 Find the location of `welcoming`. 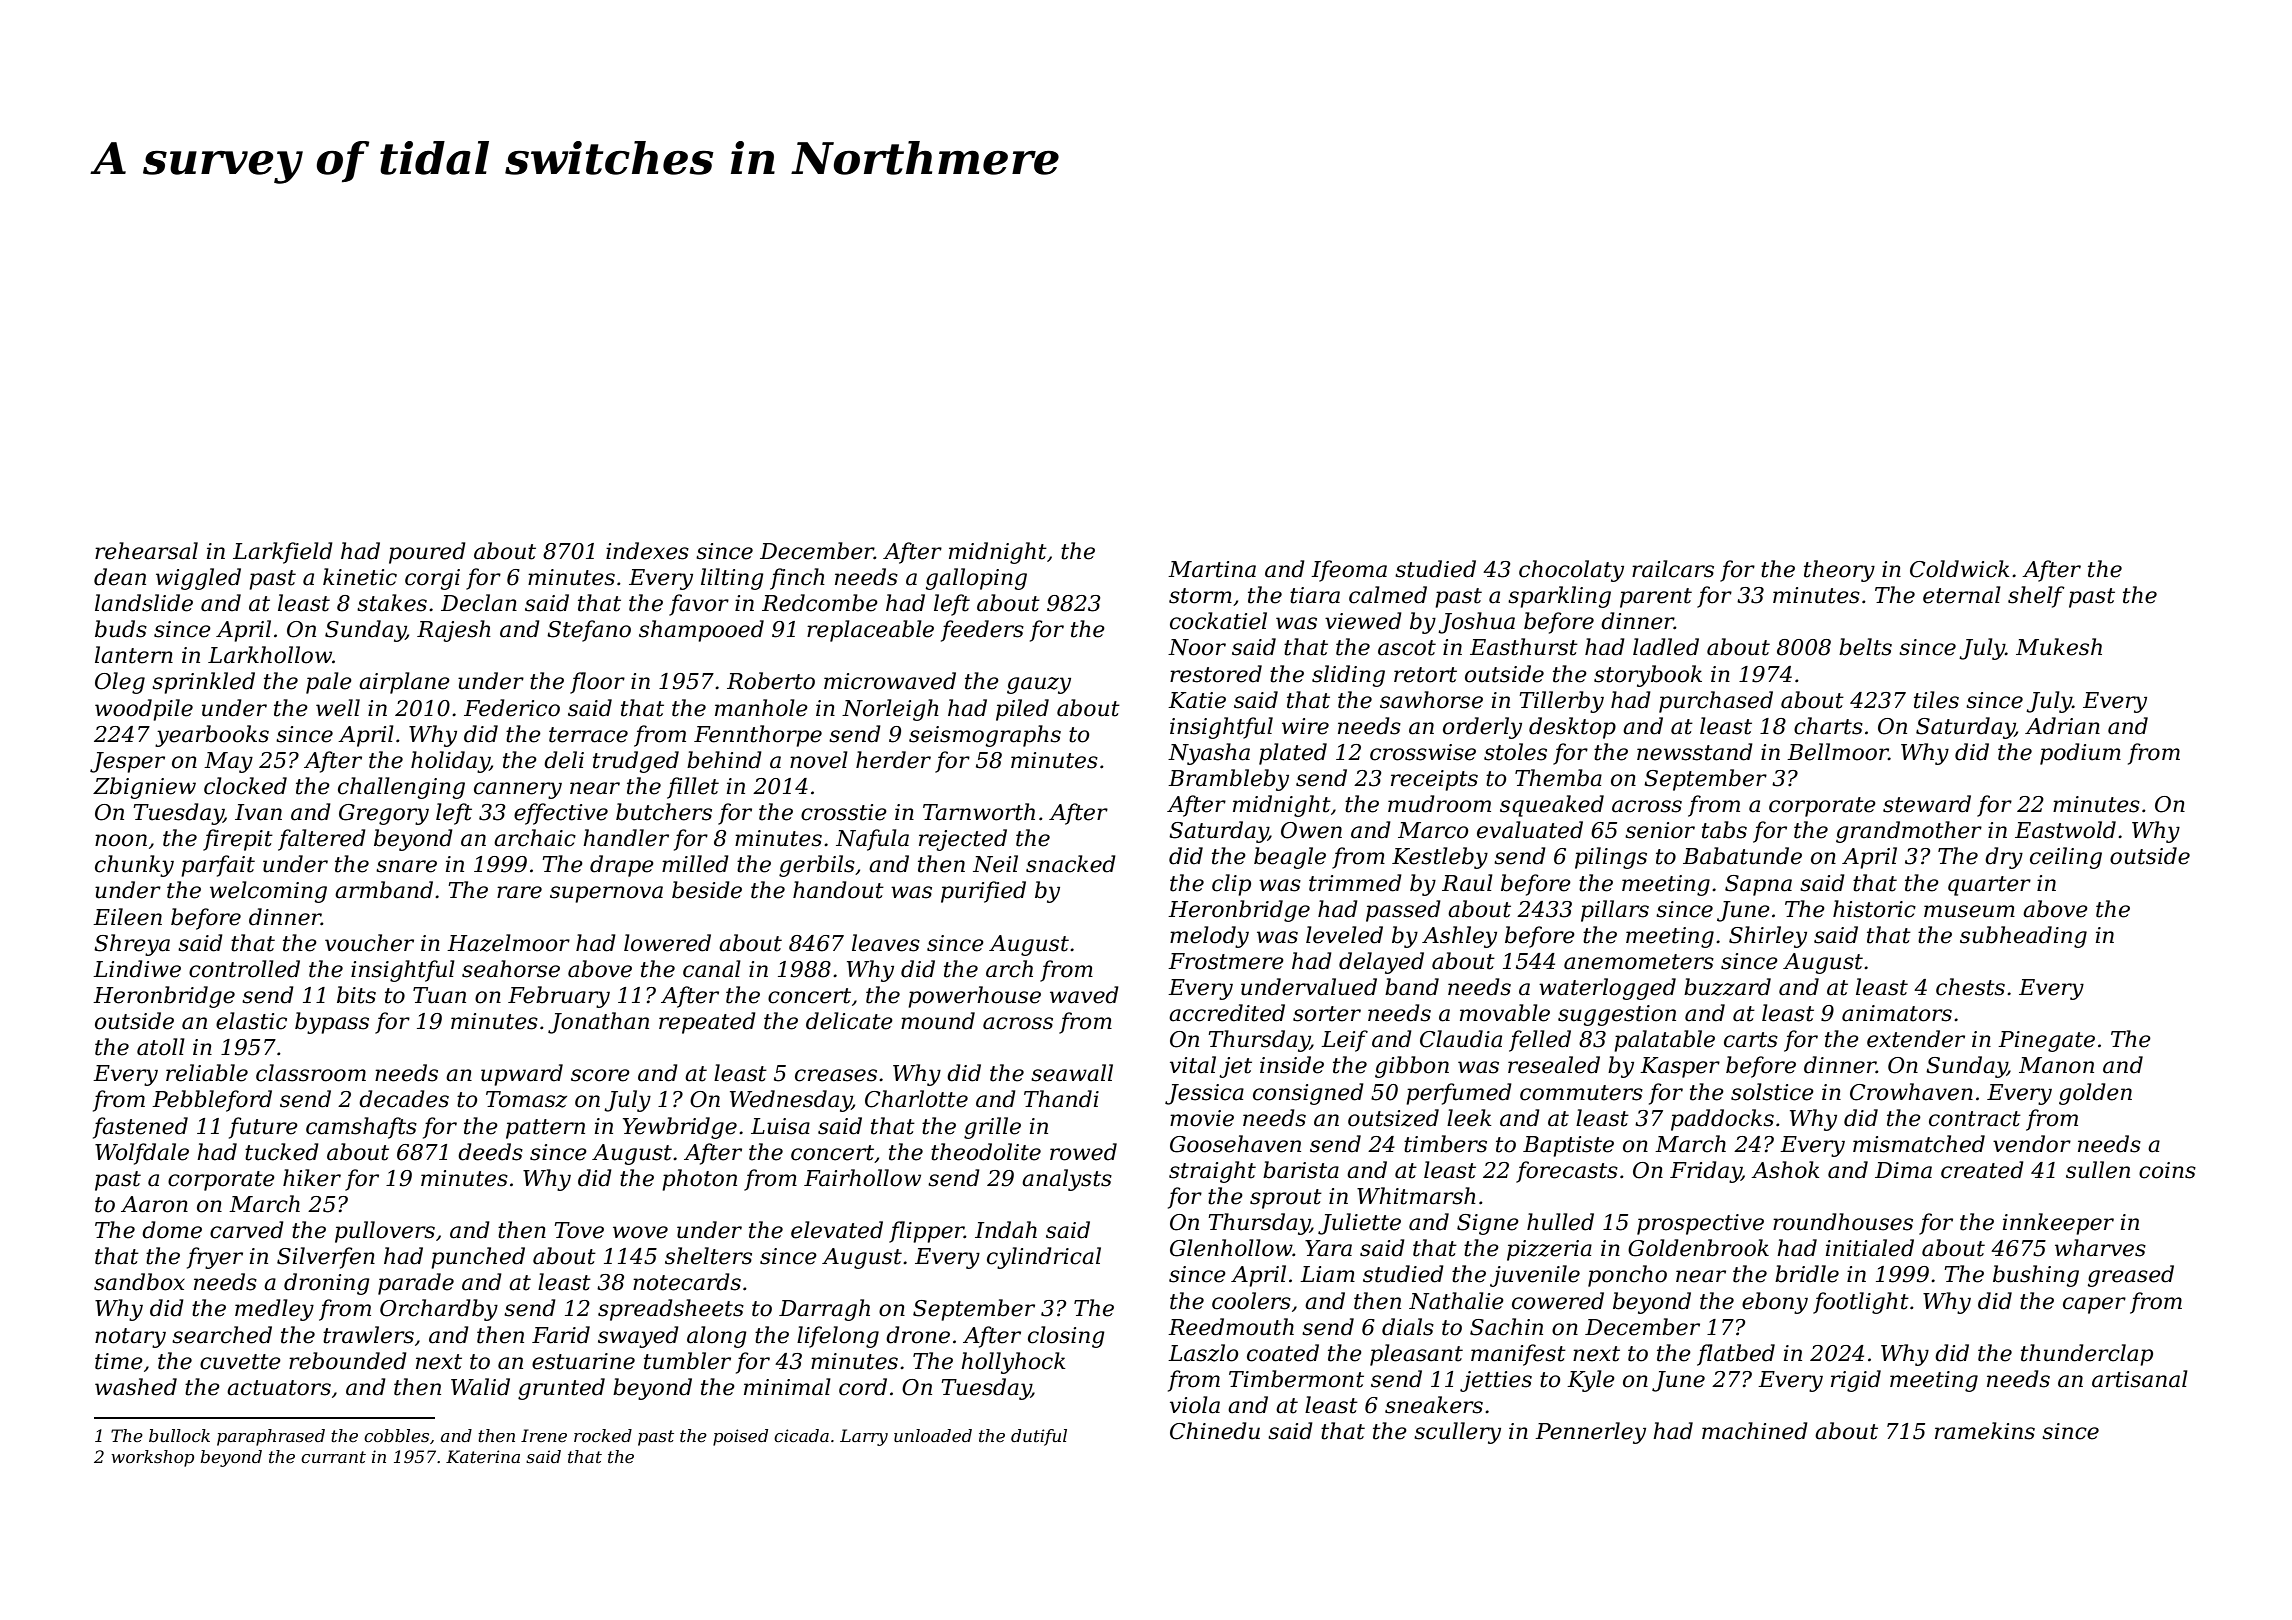

welcoming is located at coordinates (268, 892).
